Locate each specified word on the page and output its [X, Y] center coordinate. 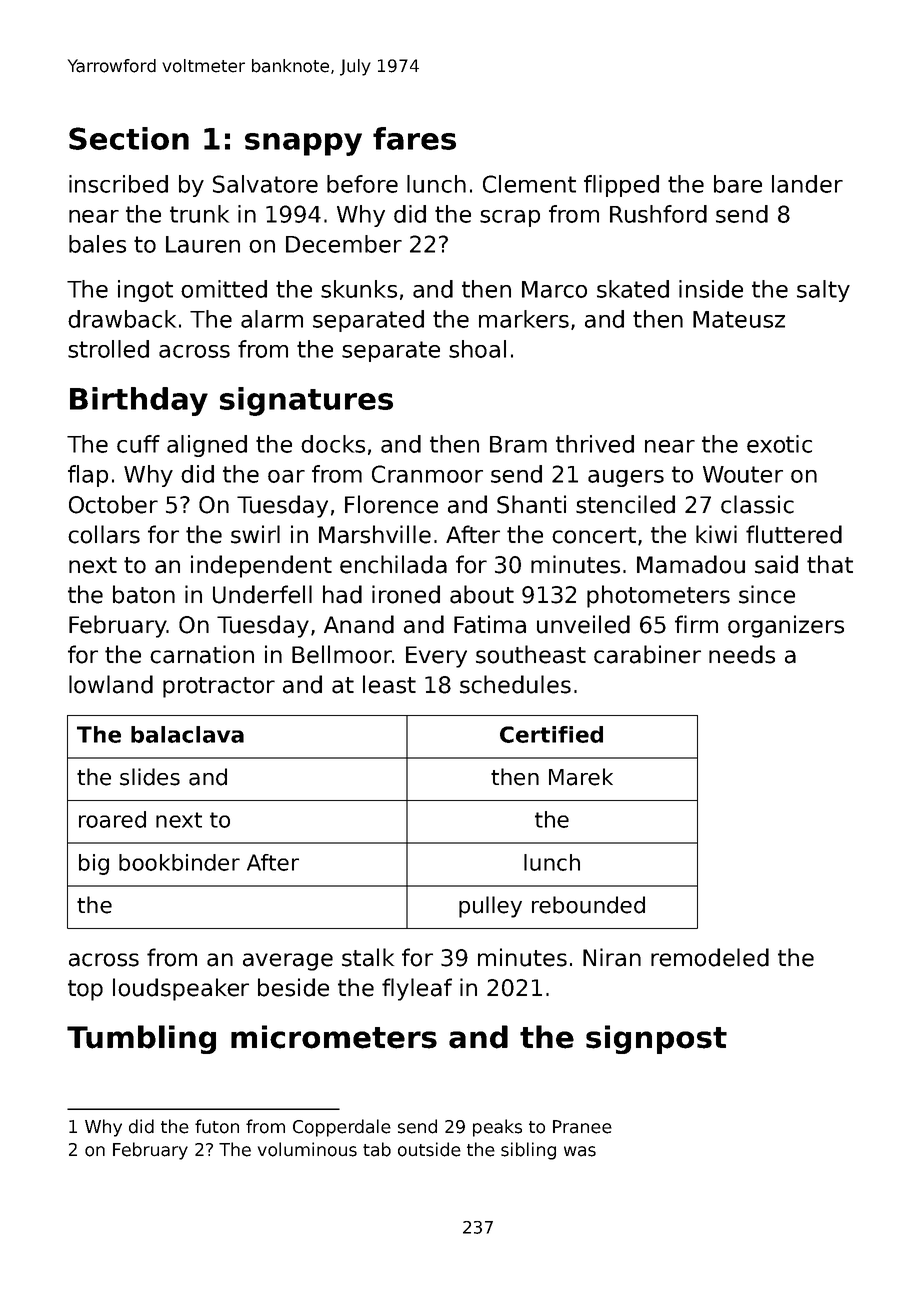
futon [217, 1126]
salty [823, 291]
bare [738, 184]
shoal [477, 349]
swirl [255, 534]
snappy [303, 144]
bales [97, 244]
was [580, 1151]
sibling [528, 1151]
